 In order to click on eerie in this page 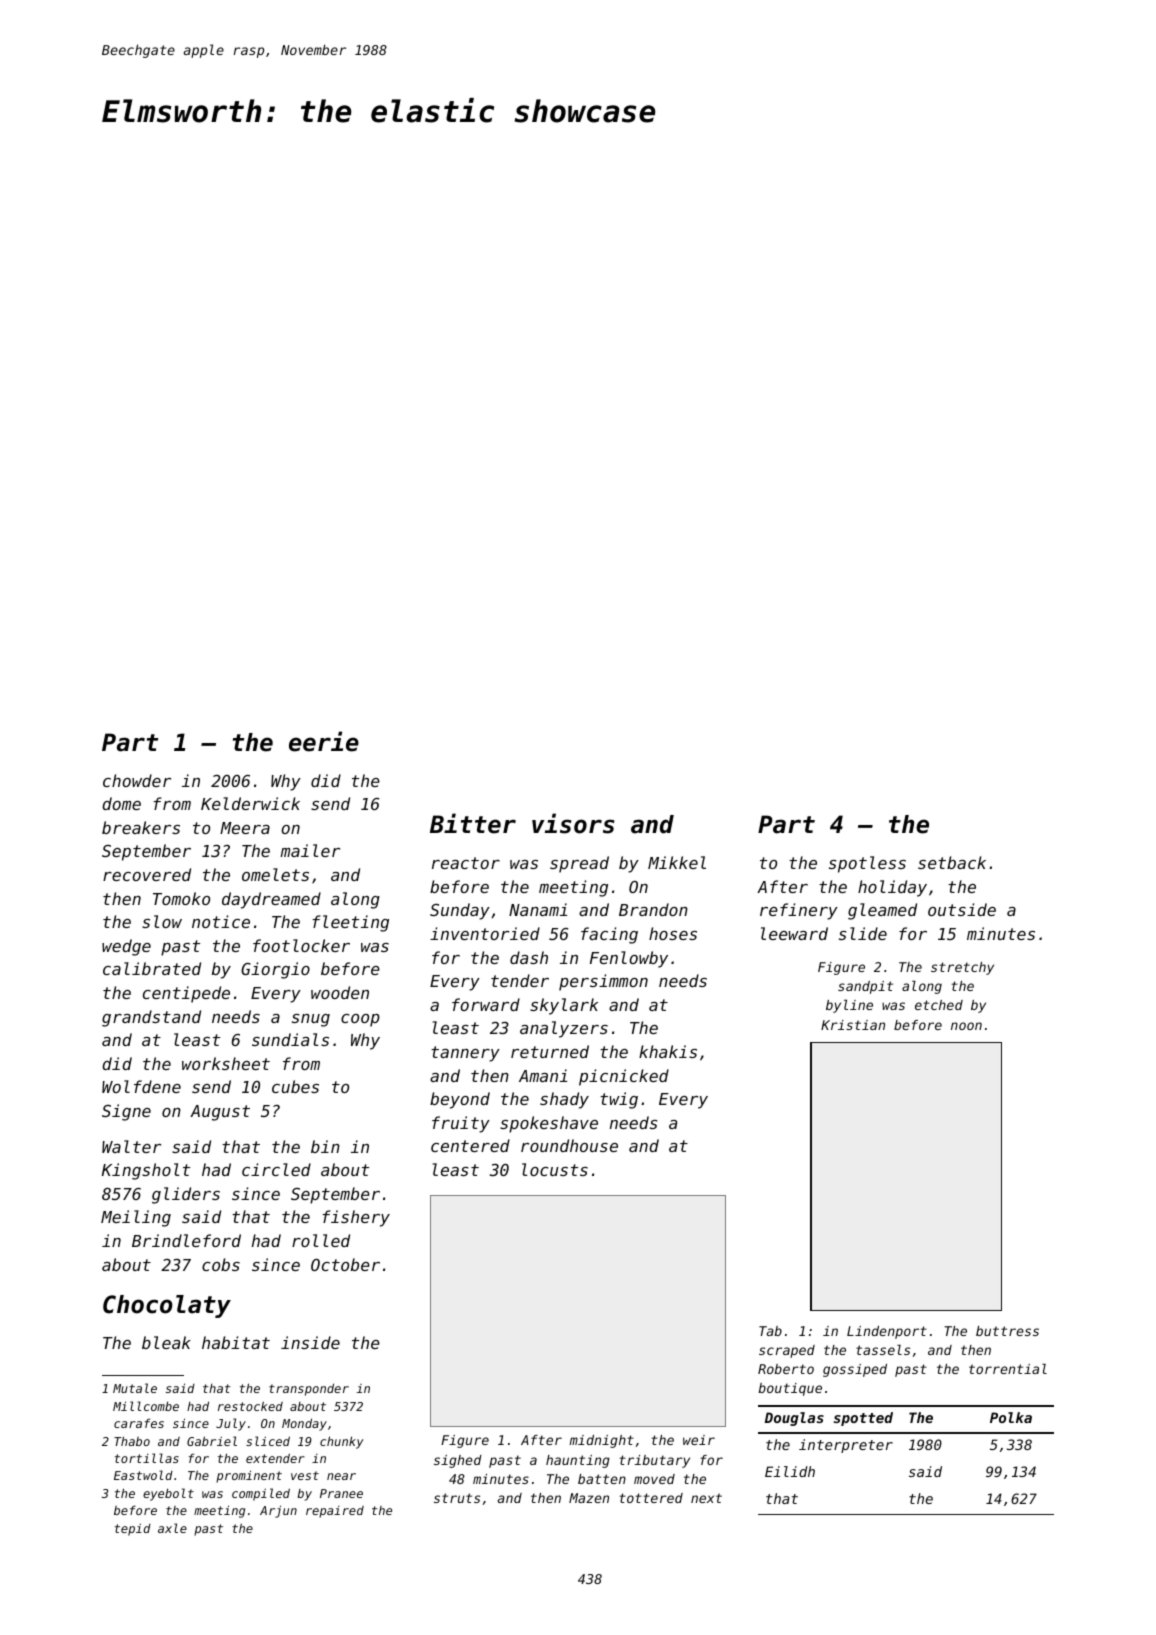, I will do `click(324, 741)`.
